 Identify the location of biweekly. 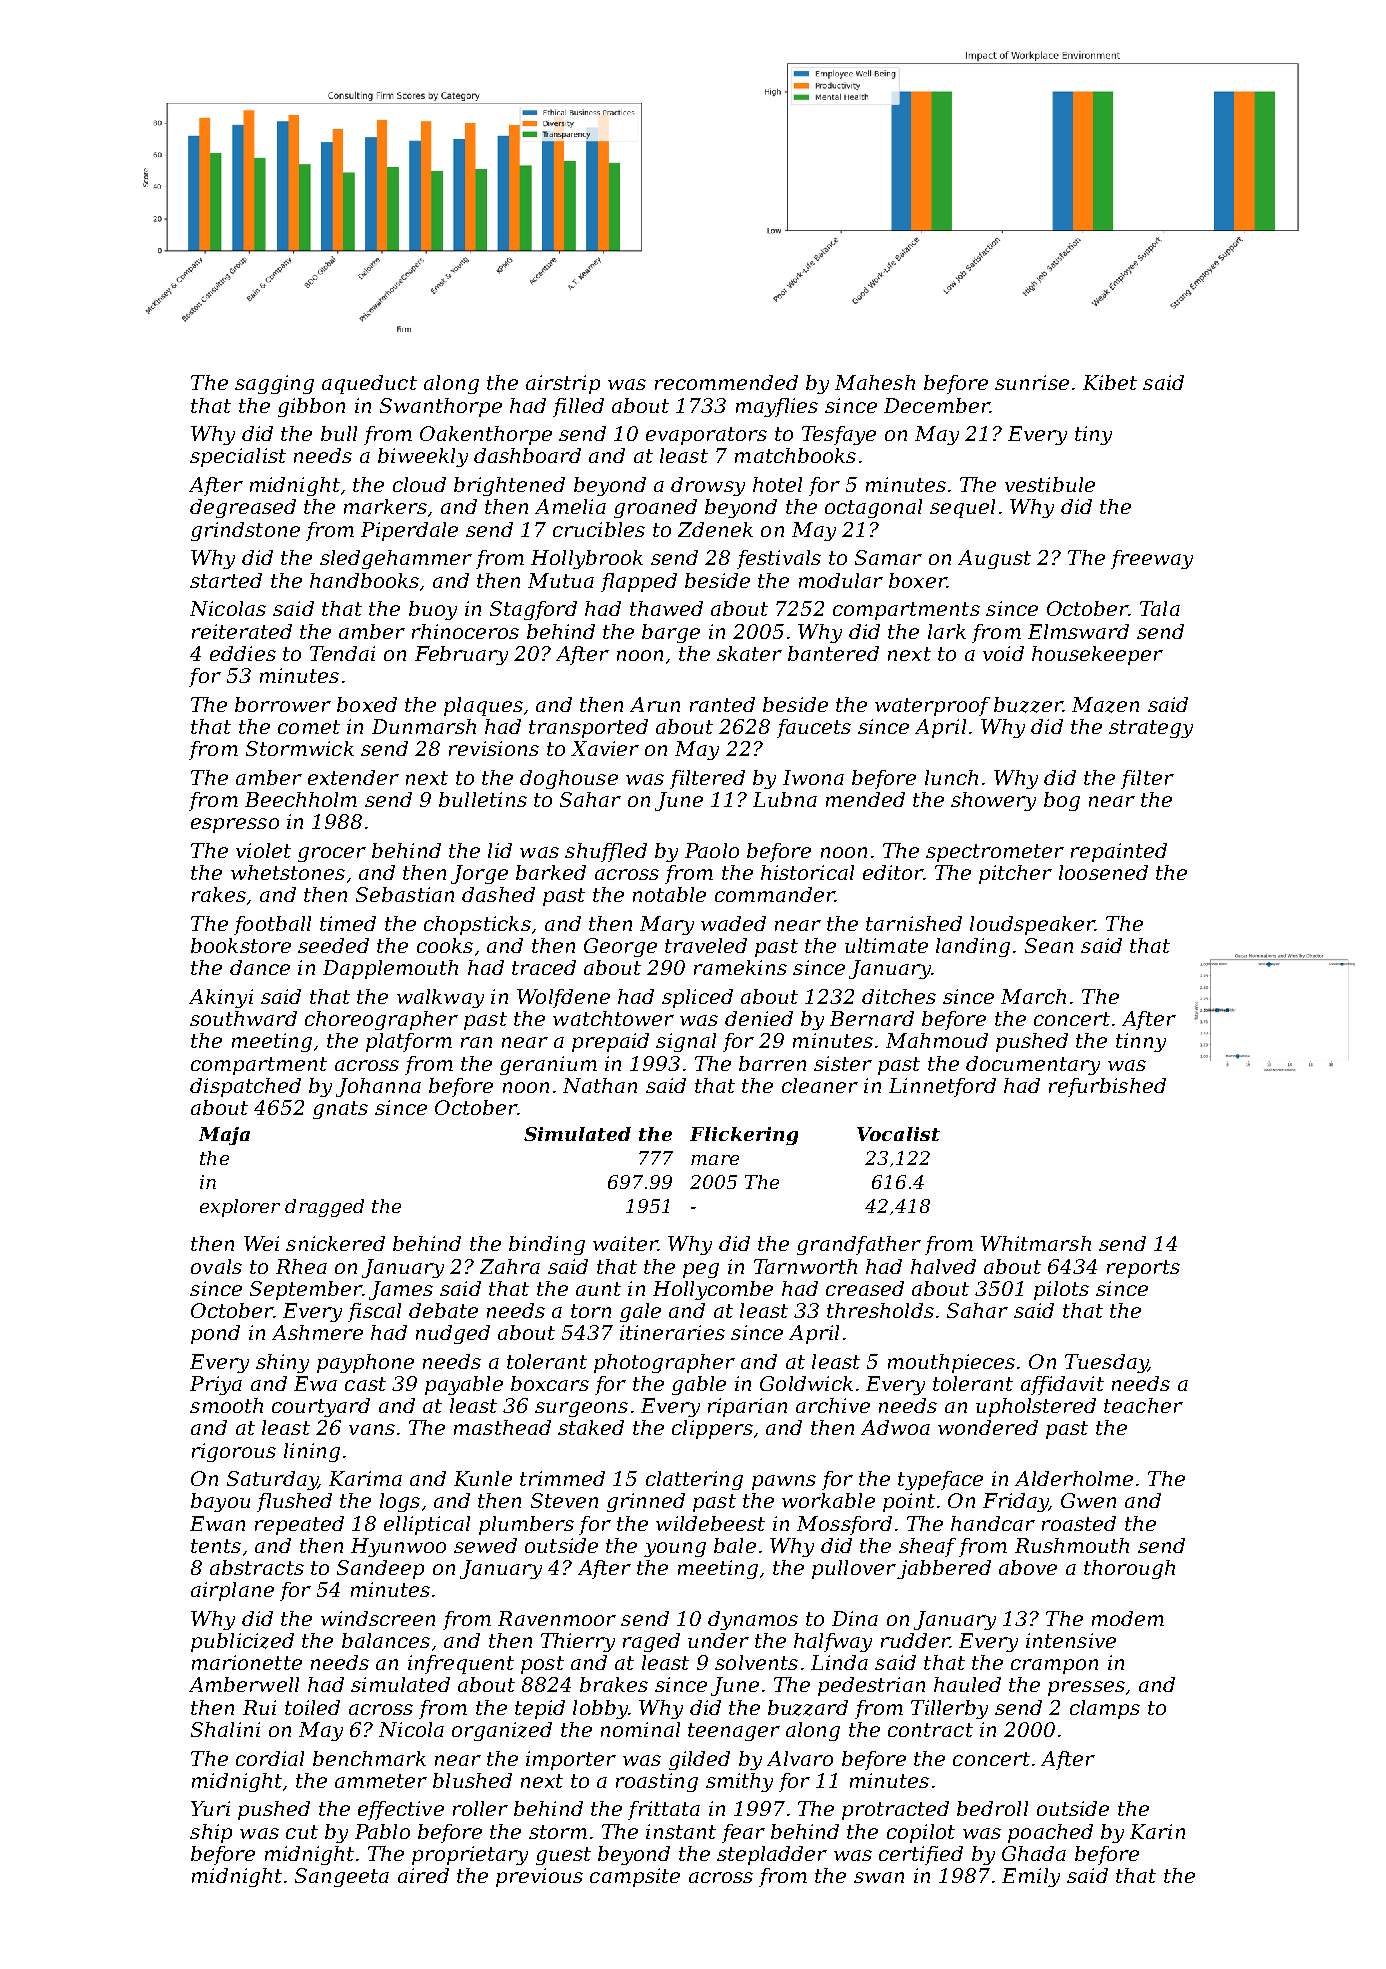
(423, 457).
